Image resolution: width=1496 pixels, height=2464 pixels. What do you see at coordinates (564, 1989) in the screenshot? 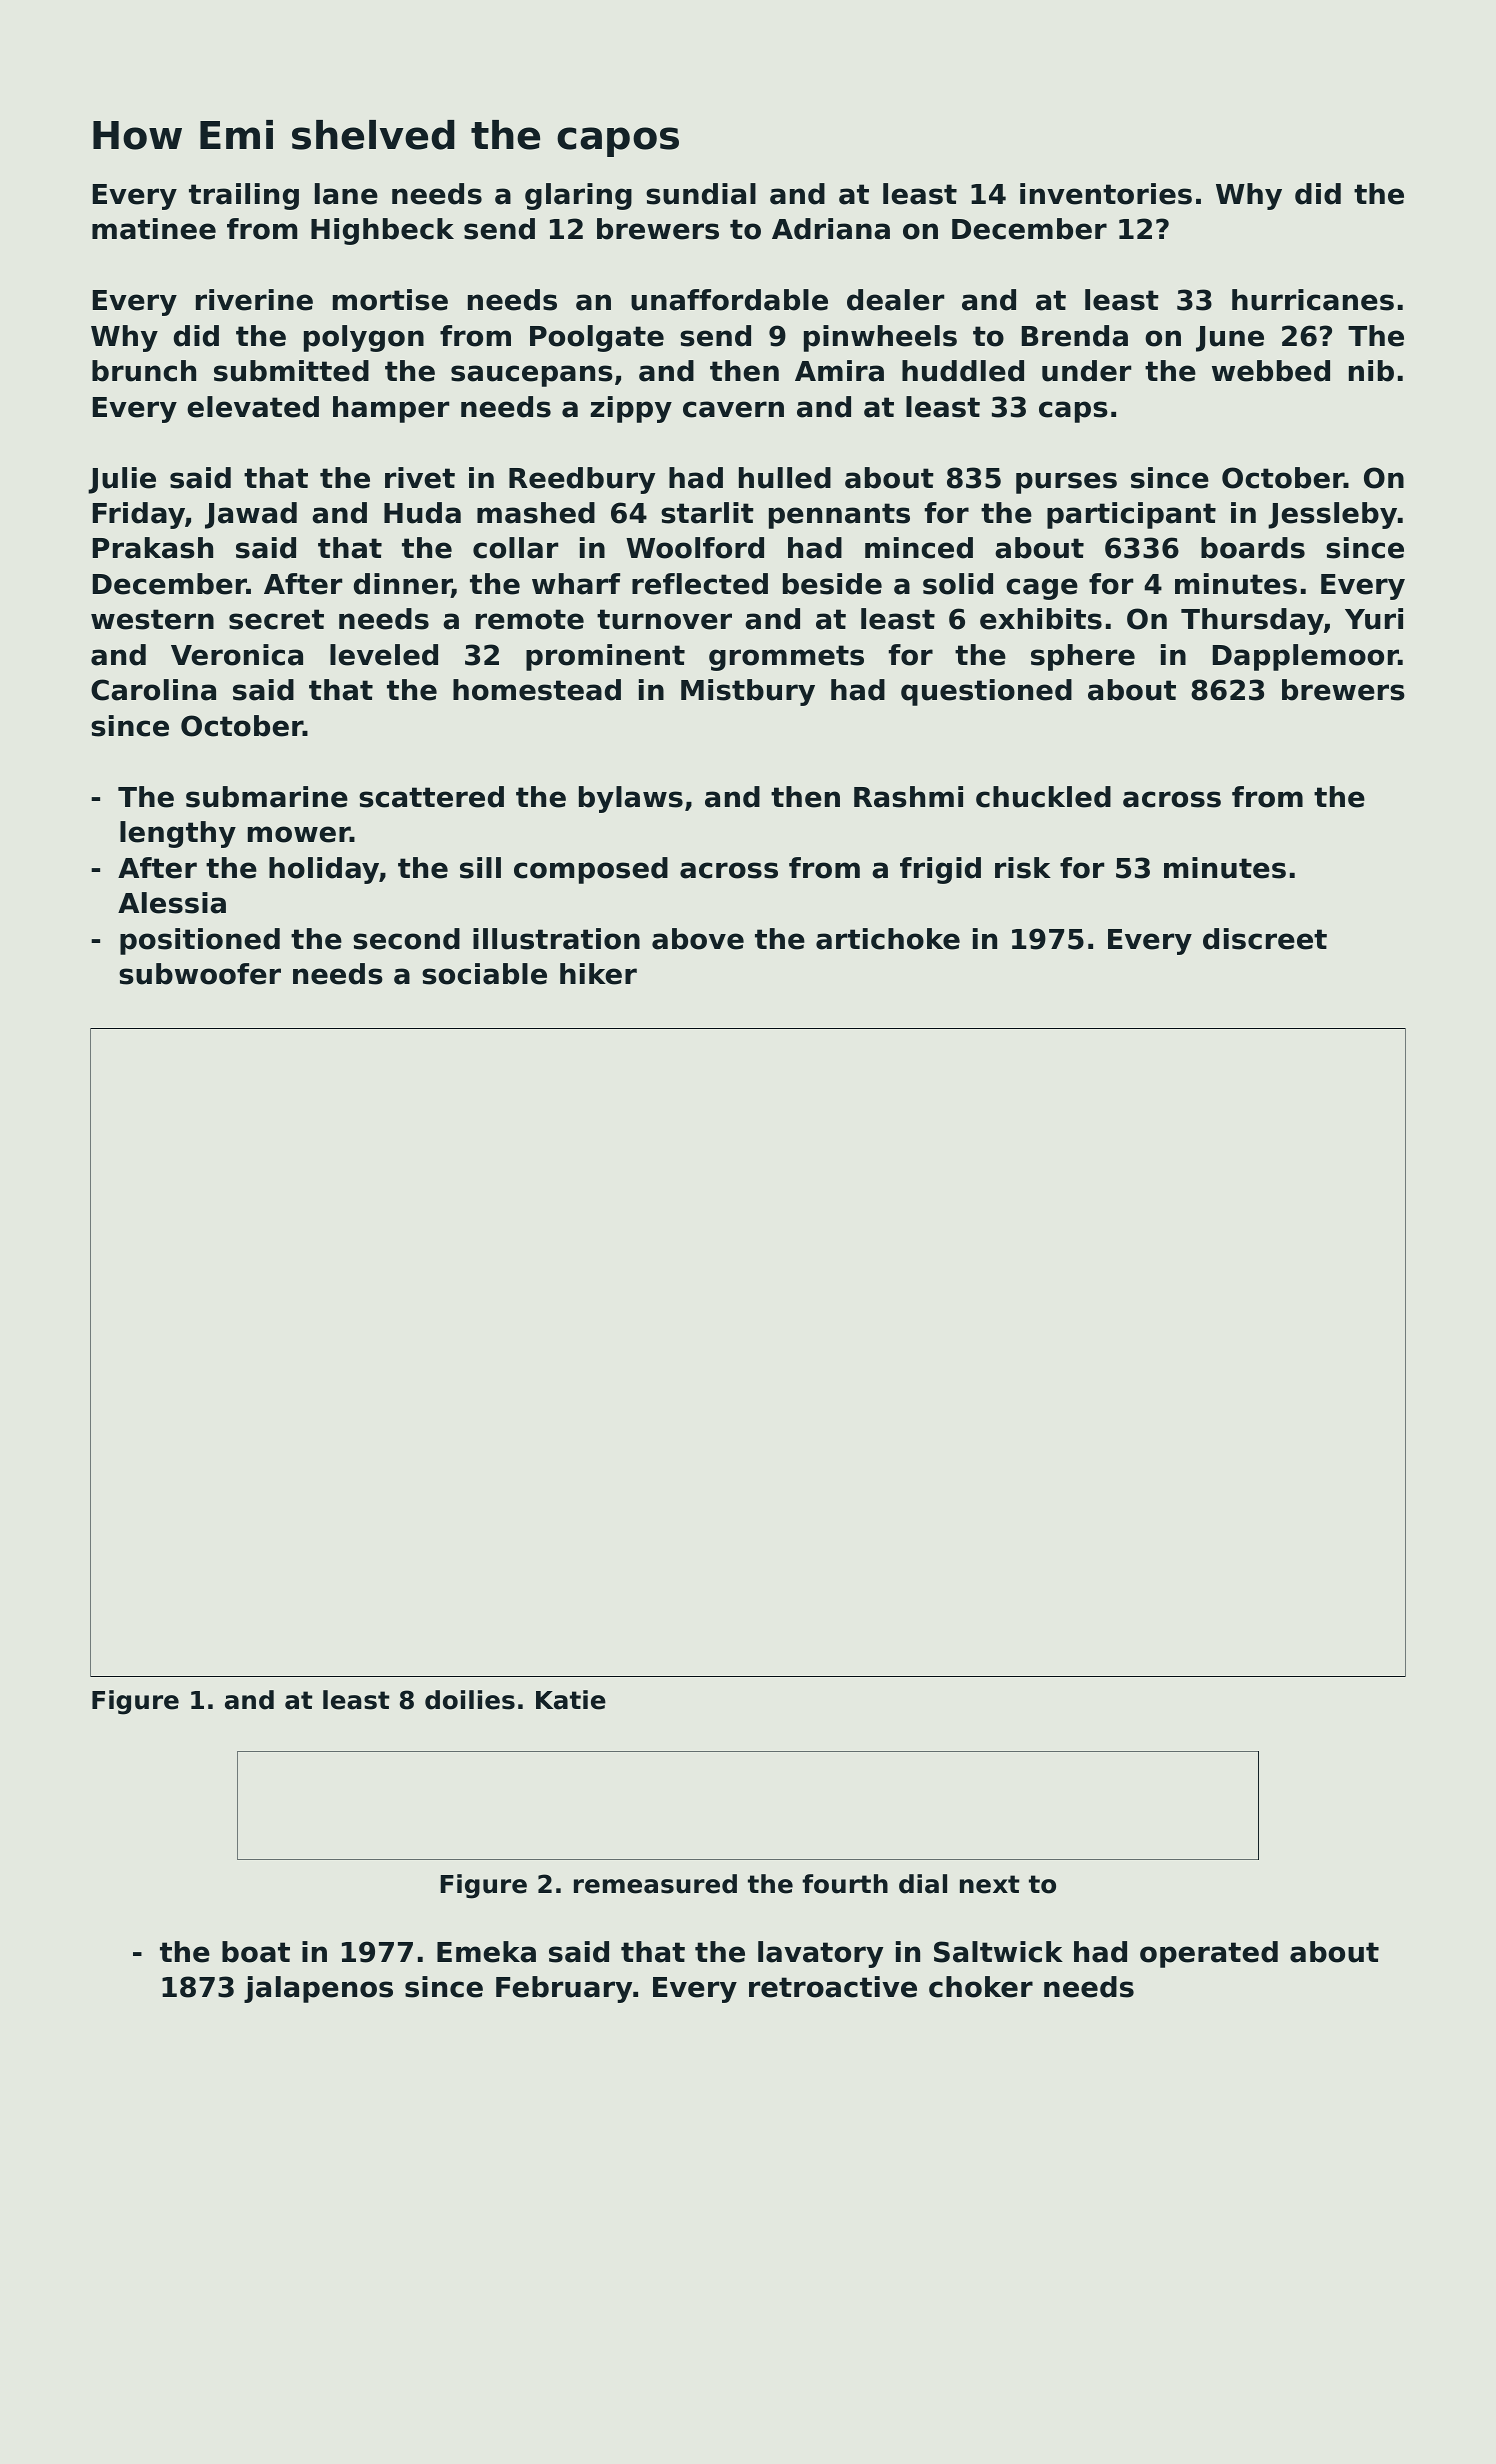
I see `February` at bounding box center [564, 1989].
